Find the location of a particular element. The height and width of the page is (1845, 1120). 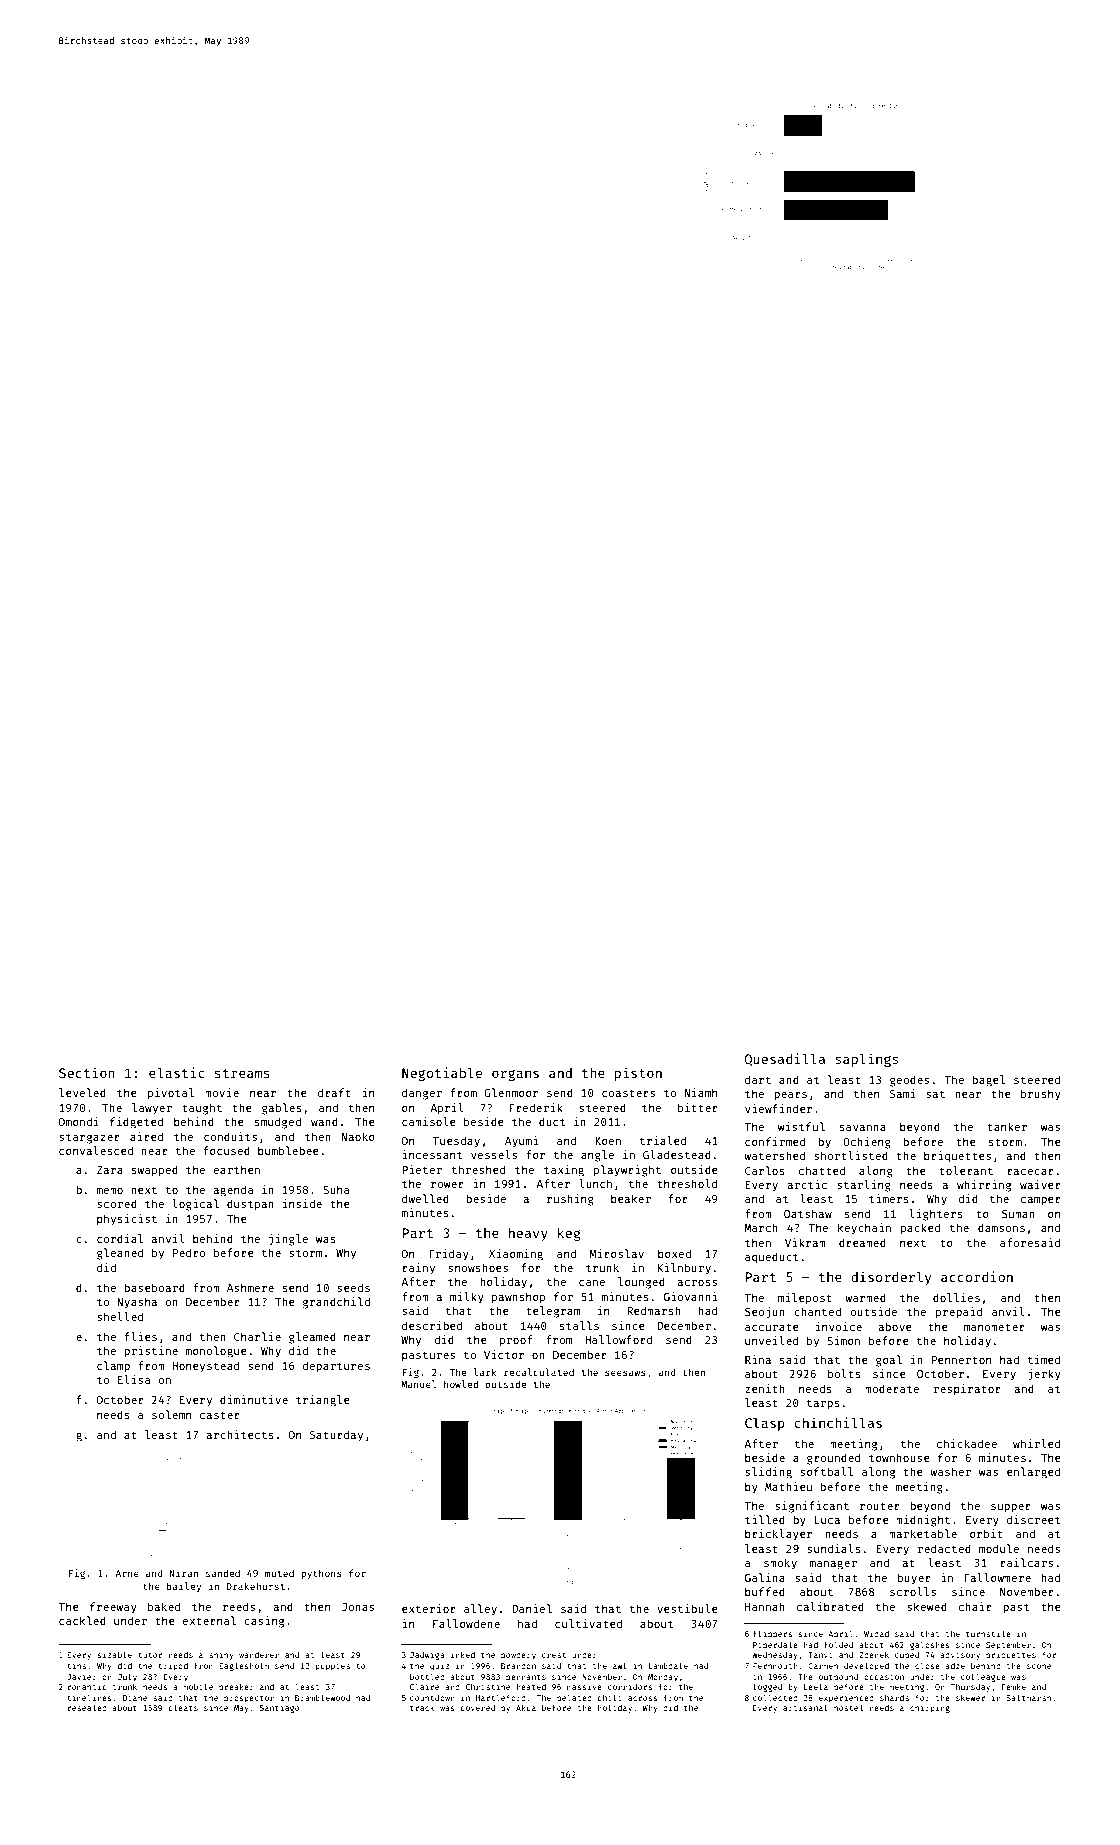

architects is located at coordinates (240, 1434).
